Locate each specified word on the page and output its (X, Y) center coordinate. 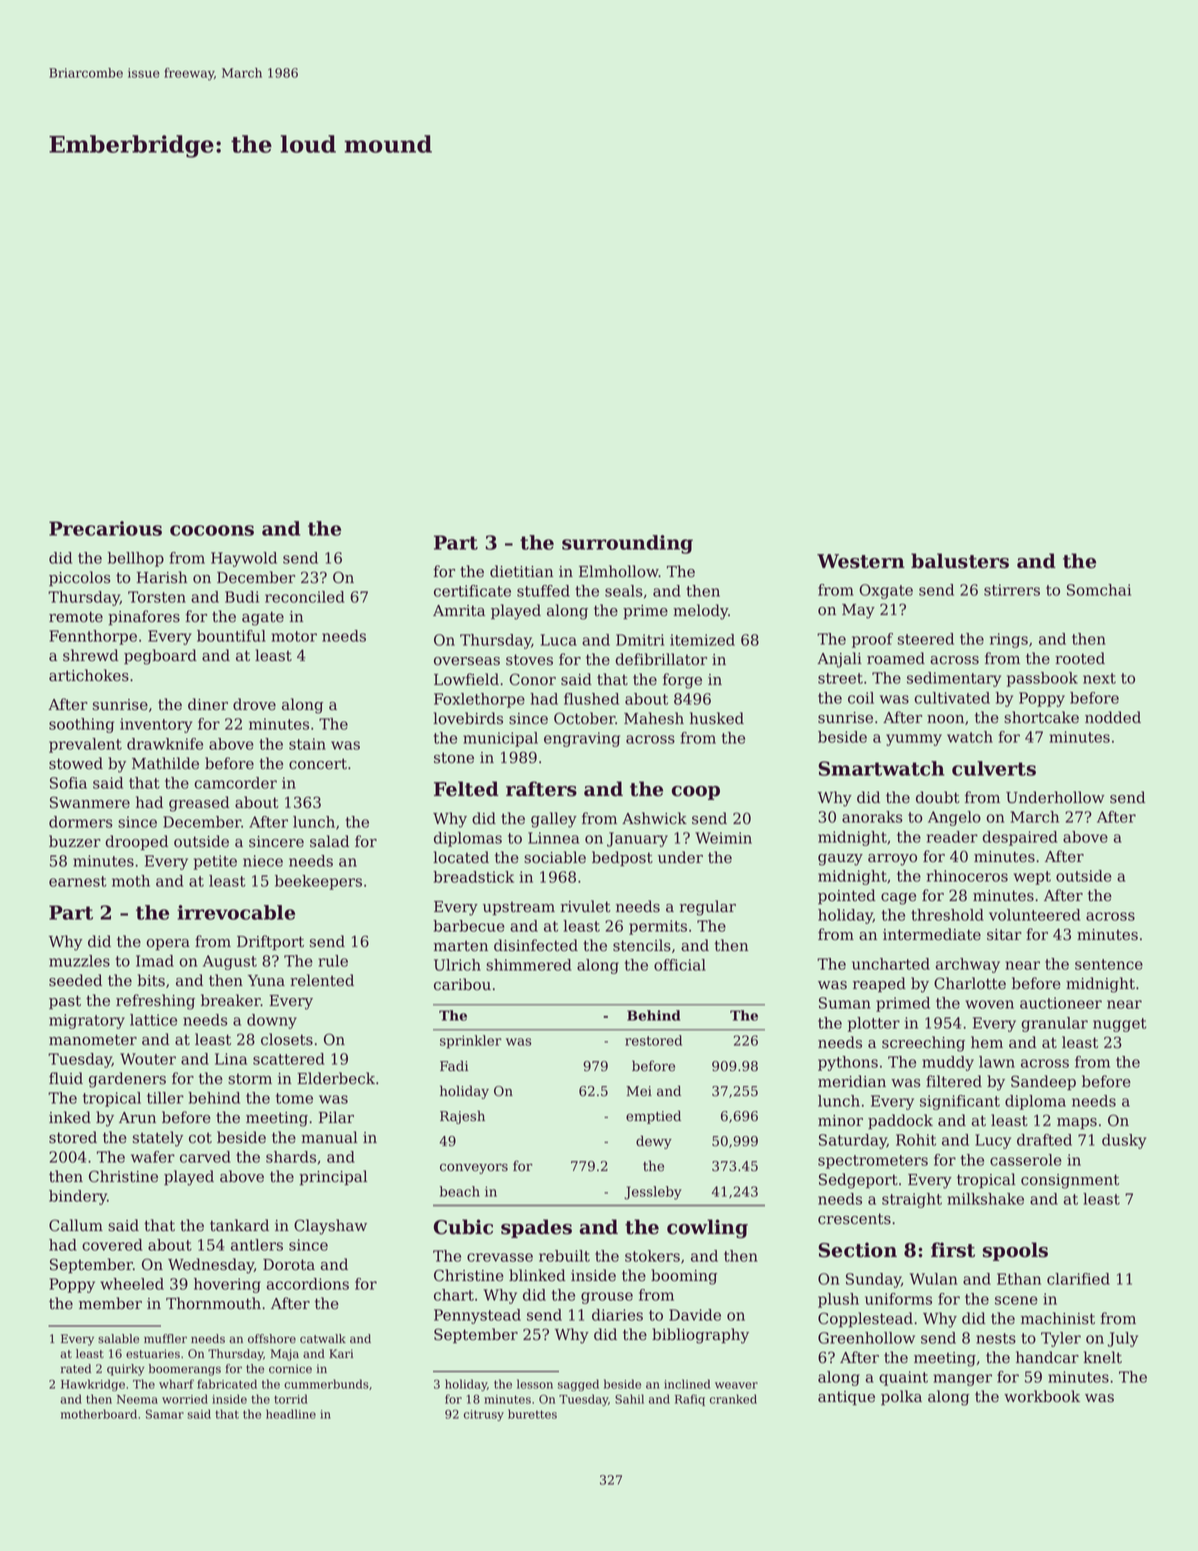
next (1099, 678)
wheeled (132, 1284)
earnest (78, 881)
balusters (960, 561)
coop (696, 793)
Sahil (629, 1399)
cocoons (212, 530)
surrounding (627, 544)
